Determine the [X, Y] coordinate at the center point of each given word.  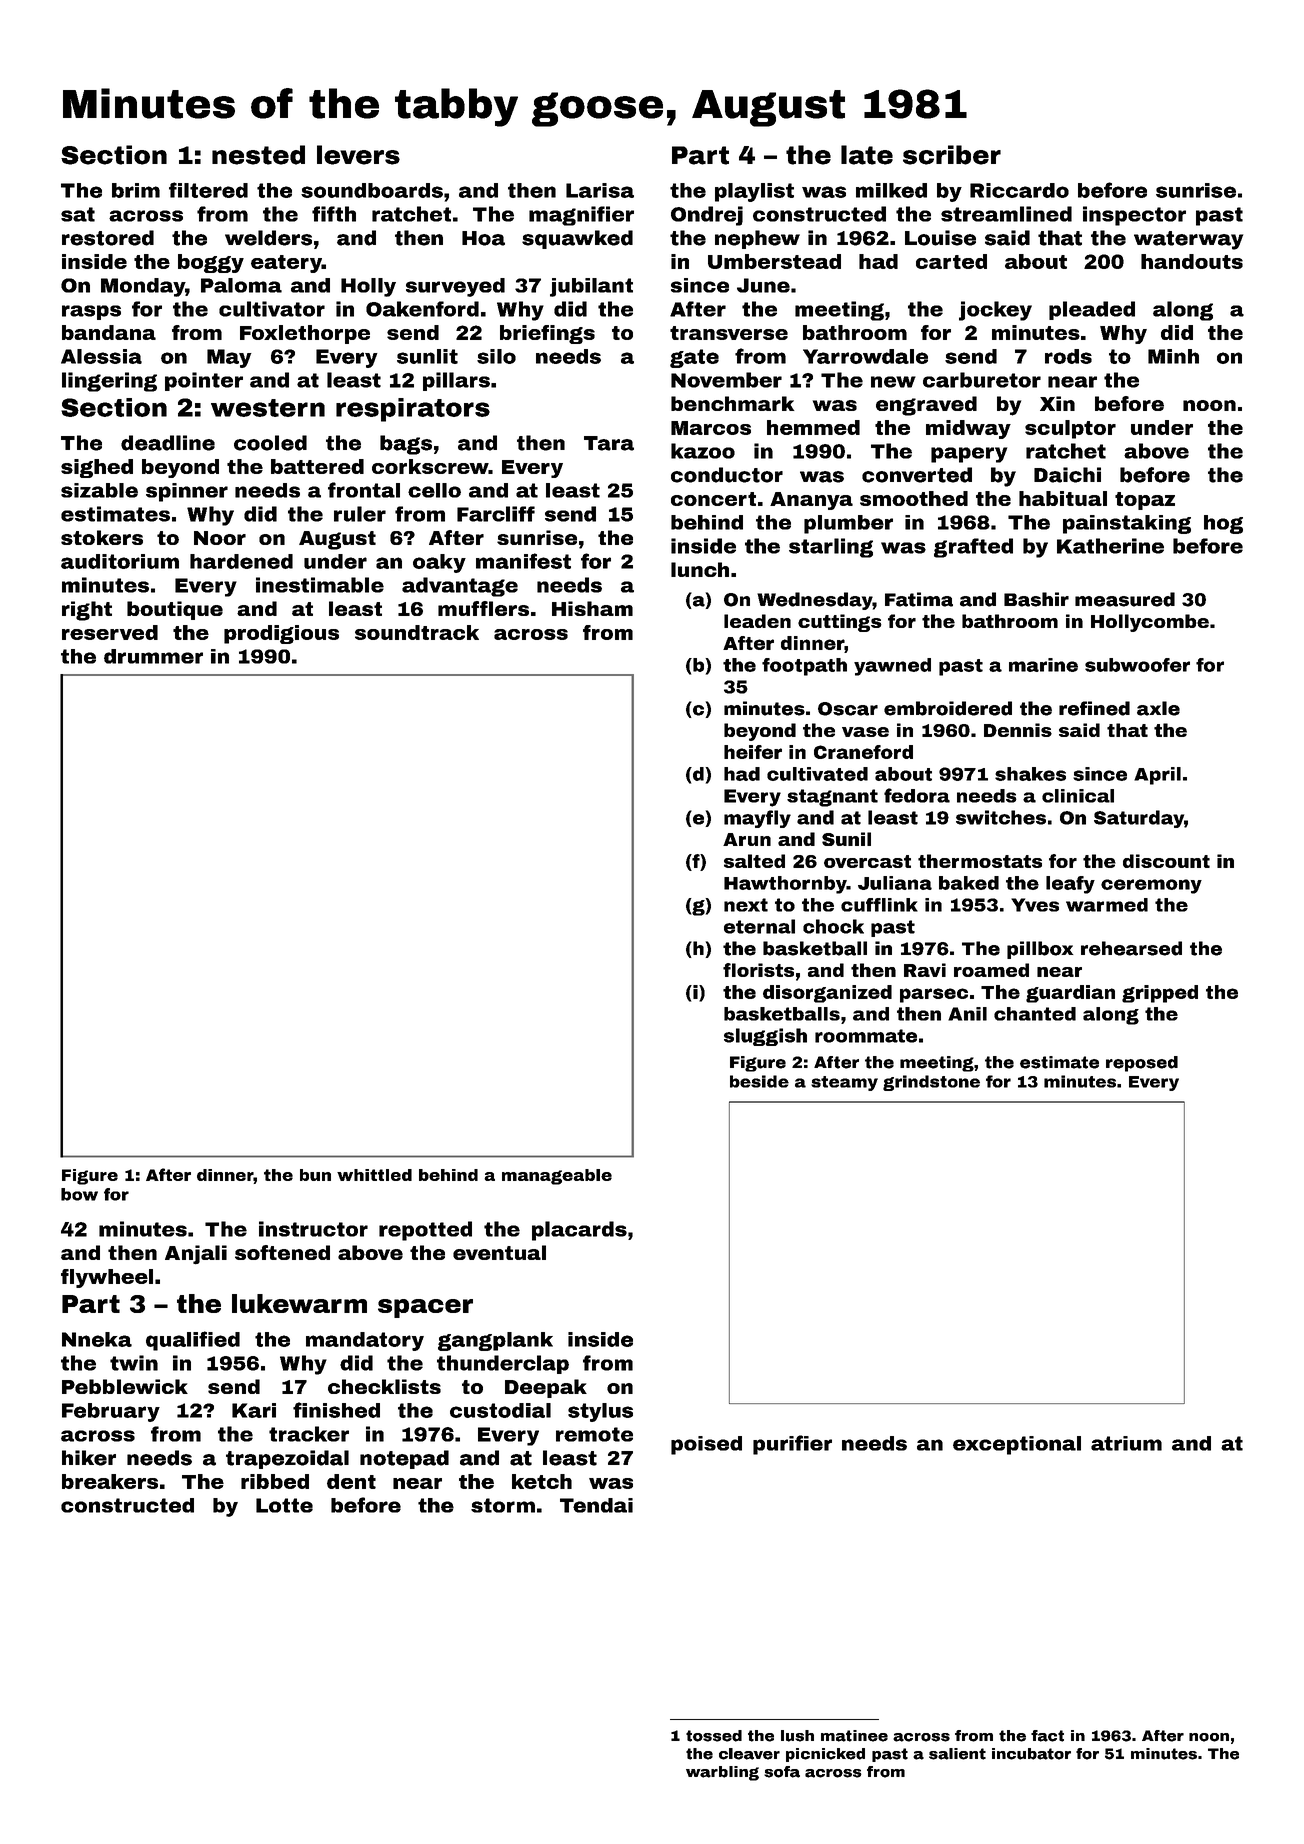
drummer [153, 656]
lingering [109, 382]
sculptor [1070, 429]
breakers [110, 1481]
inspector [1134, 216]
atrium [1126, 1443]
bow [79, 1194]
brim [136, 190]
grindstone [931, 1083]
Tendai [596, 1505]
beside [759, 1081]
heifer [753, 752]
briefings [547, 334]
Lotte [284, 1505]
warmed [1107, 905]
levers [358, 155]
